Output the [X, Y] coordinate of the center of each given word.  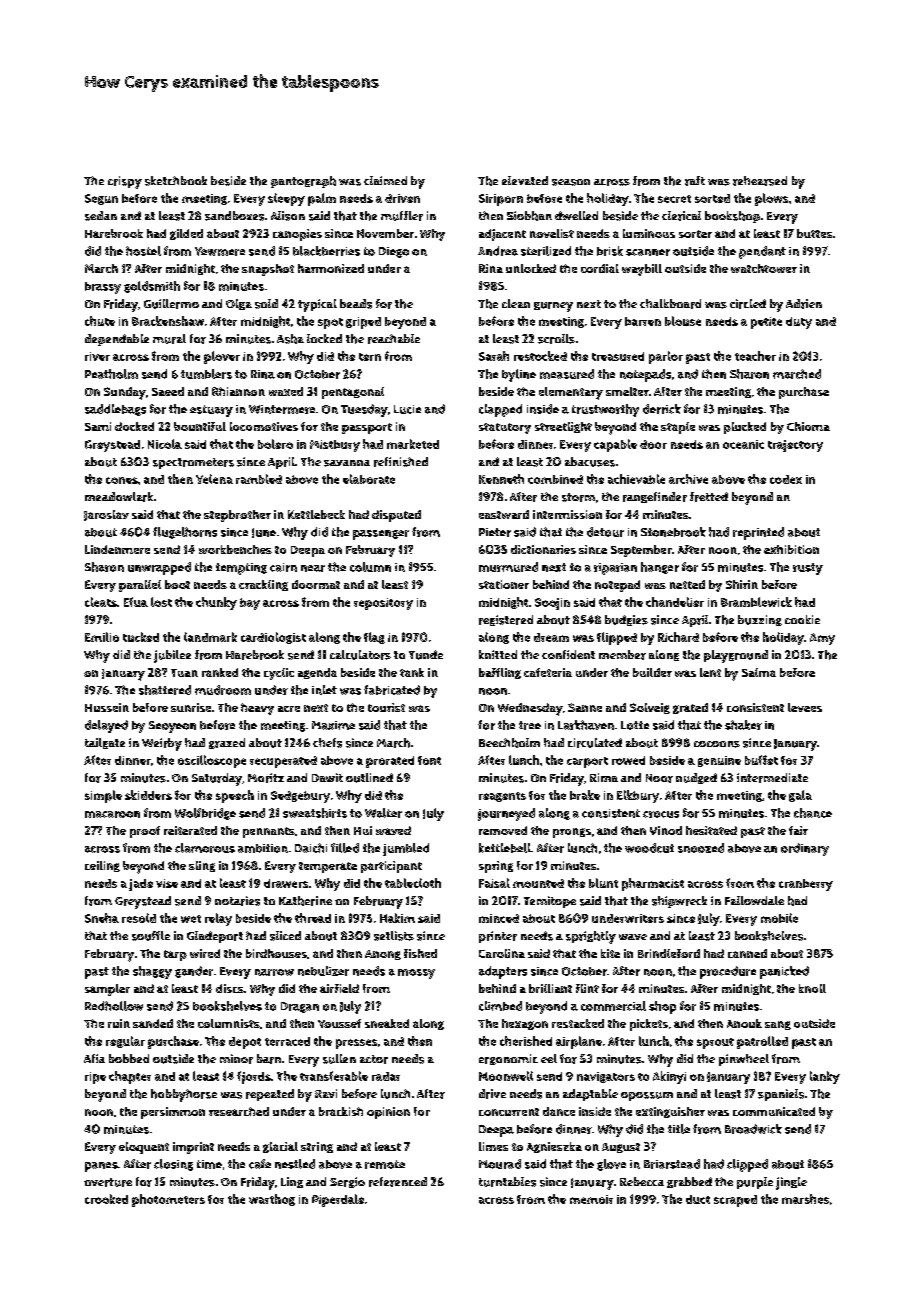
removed [503, 830]
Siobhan [529, 216]
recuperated [283, 762]
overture [108, 1182]
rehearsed [760, 181]
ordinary [805, 849]
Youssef [339, 1023]
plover [222, 357]
